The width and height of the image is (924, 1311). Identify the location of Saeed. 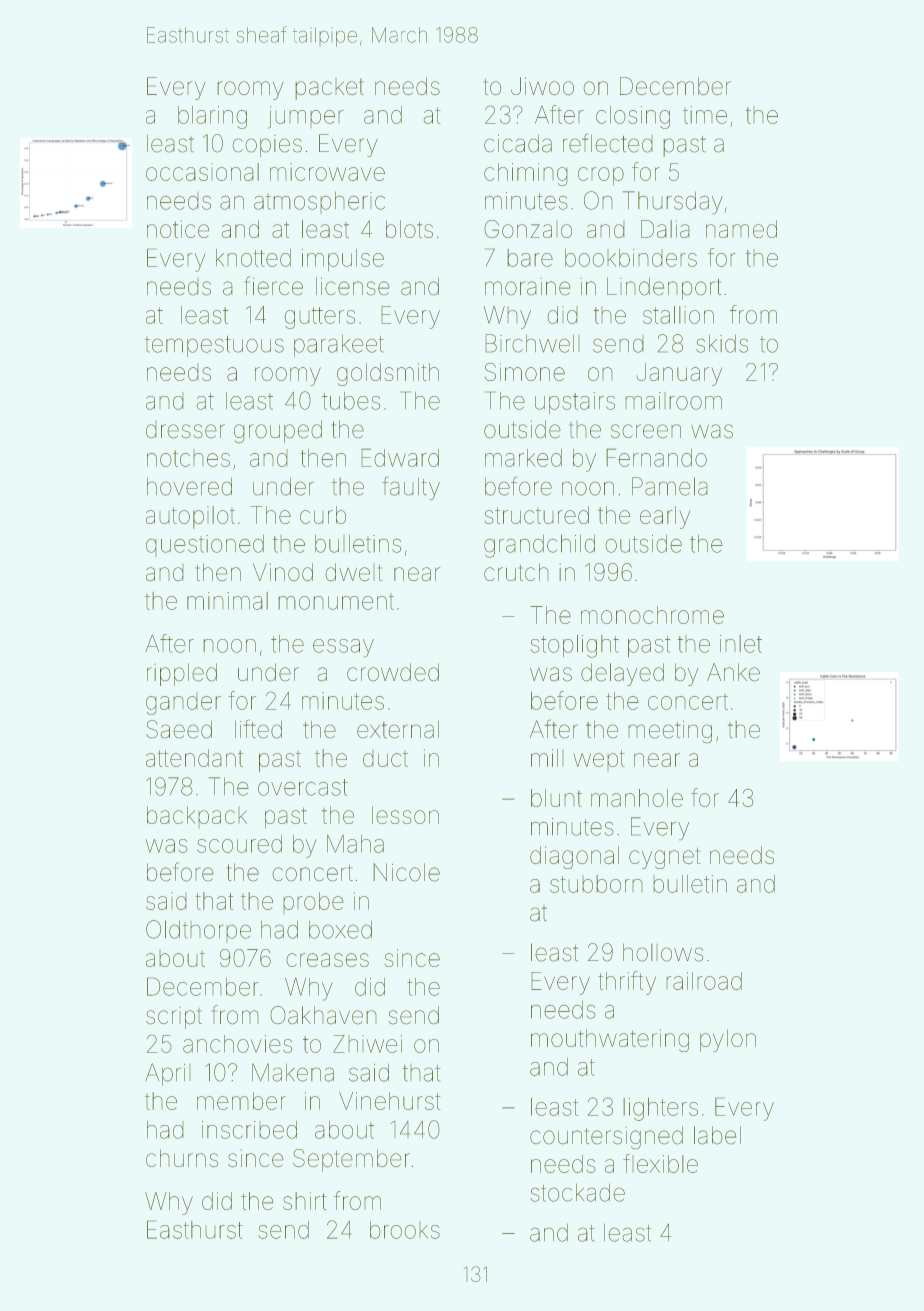
(179, 729).
